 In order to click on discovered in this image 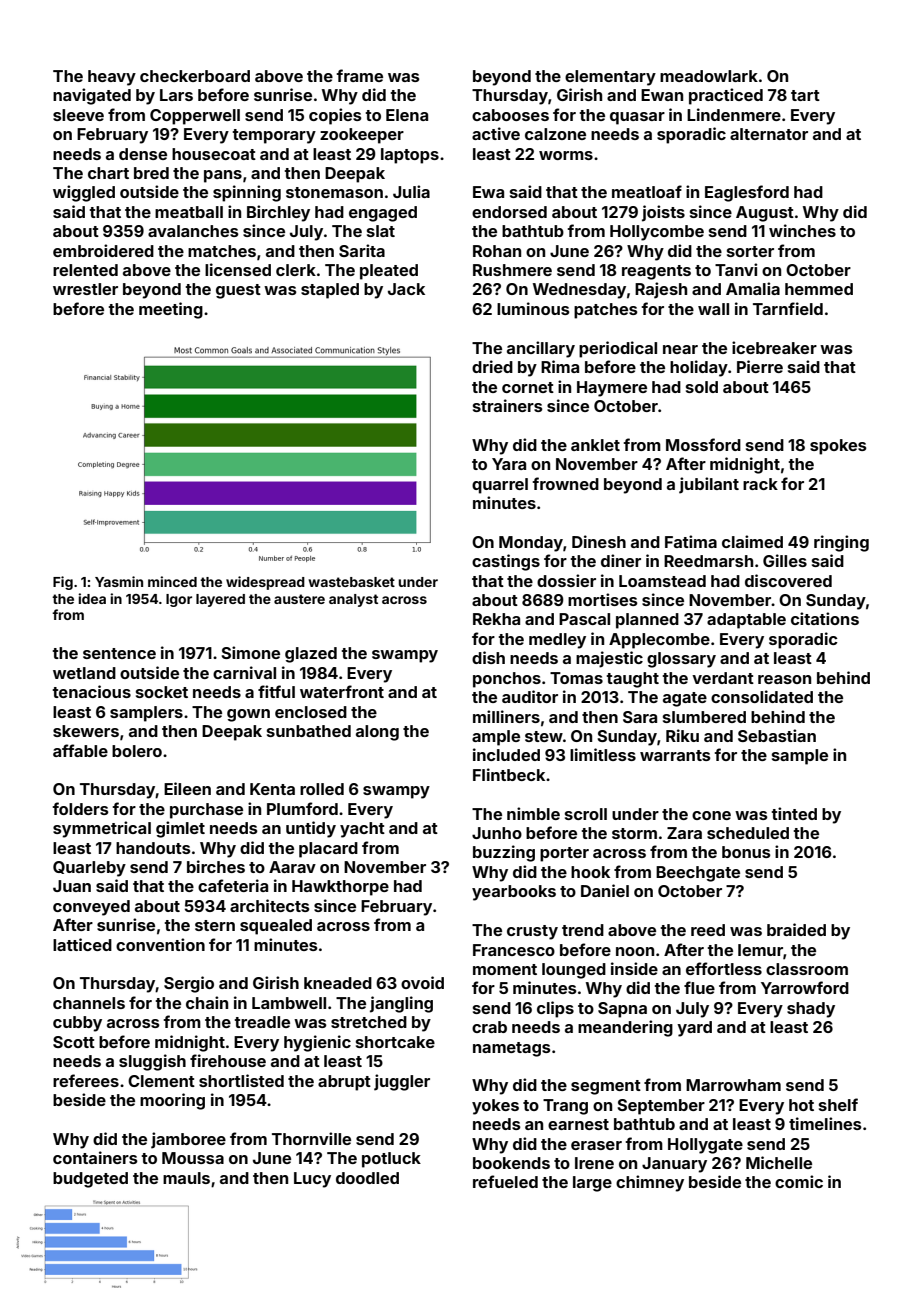, I will do `click(788, 580)`.
